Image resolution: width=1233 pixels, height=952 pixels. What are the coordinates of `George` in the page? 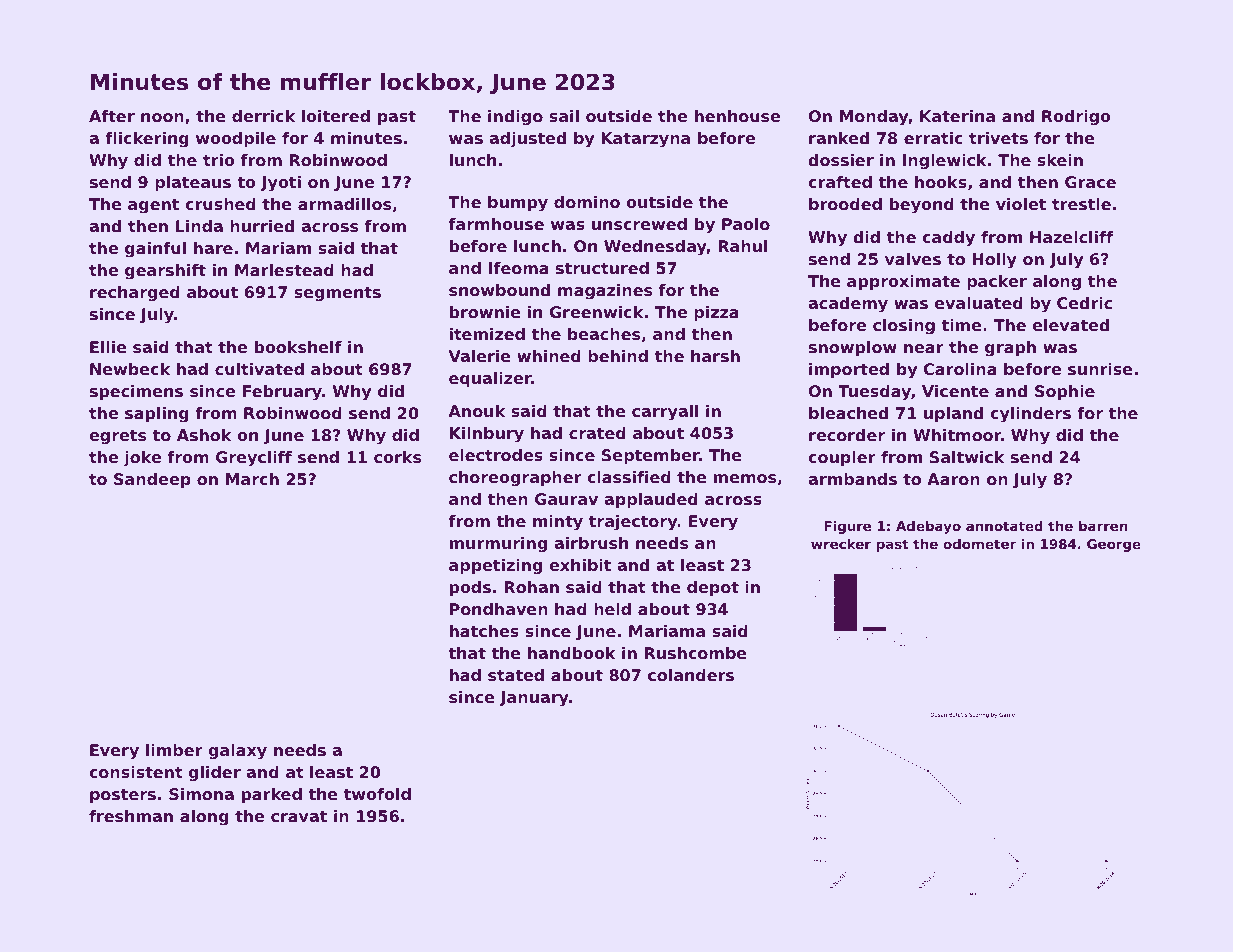 It's located at (1114, 545).
